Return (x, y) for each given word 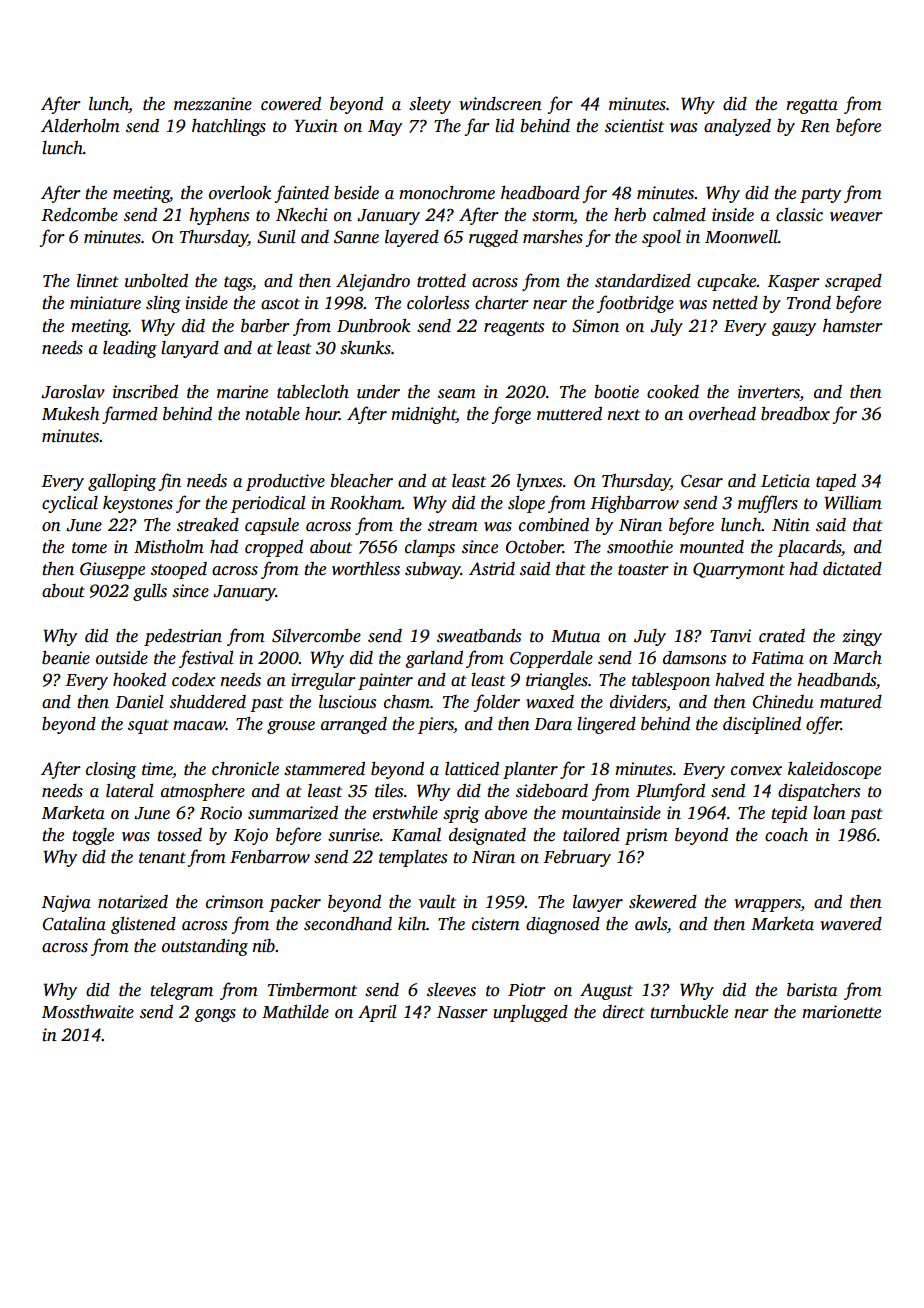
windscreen (500, 104)
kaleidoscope (834, 770)
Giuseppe (112, 570)
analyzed (737, 127)
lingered (606, 725)
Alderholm (80, 126)
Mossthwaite (88, 1012)
